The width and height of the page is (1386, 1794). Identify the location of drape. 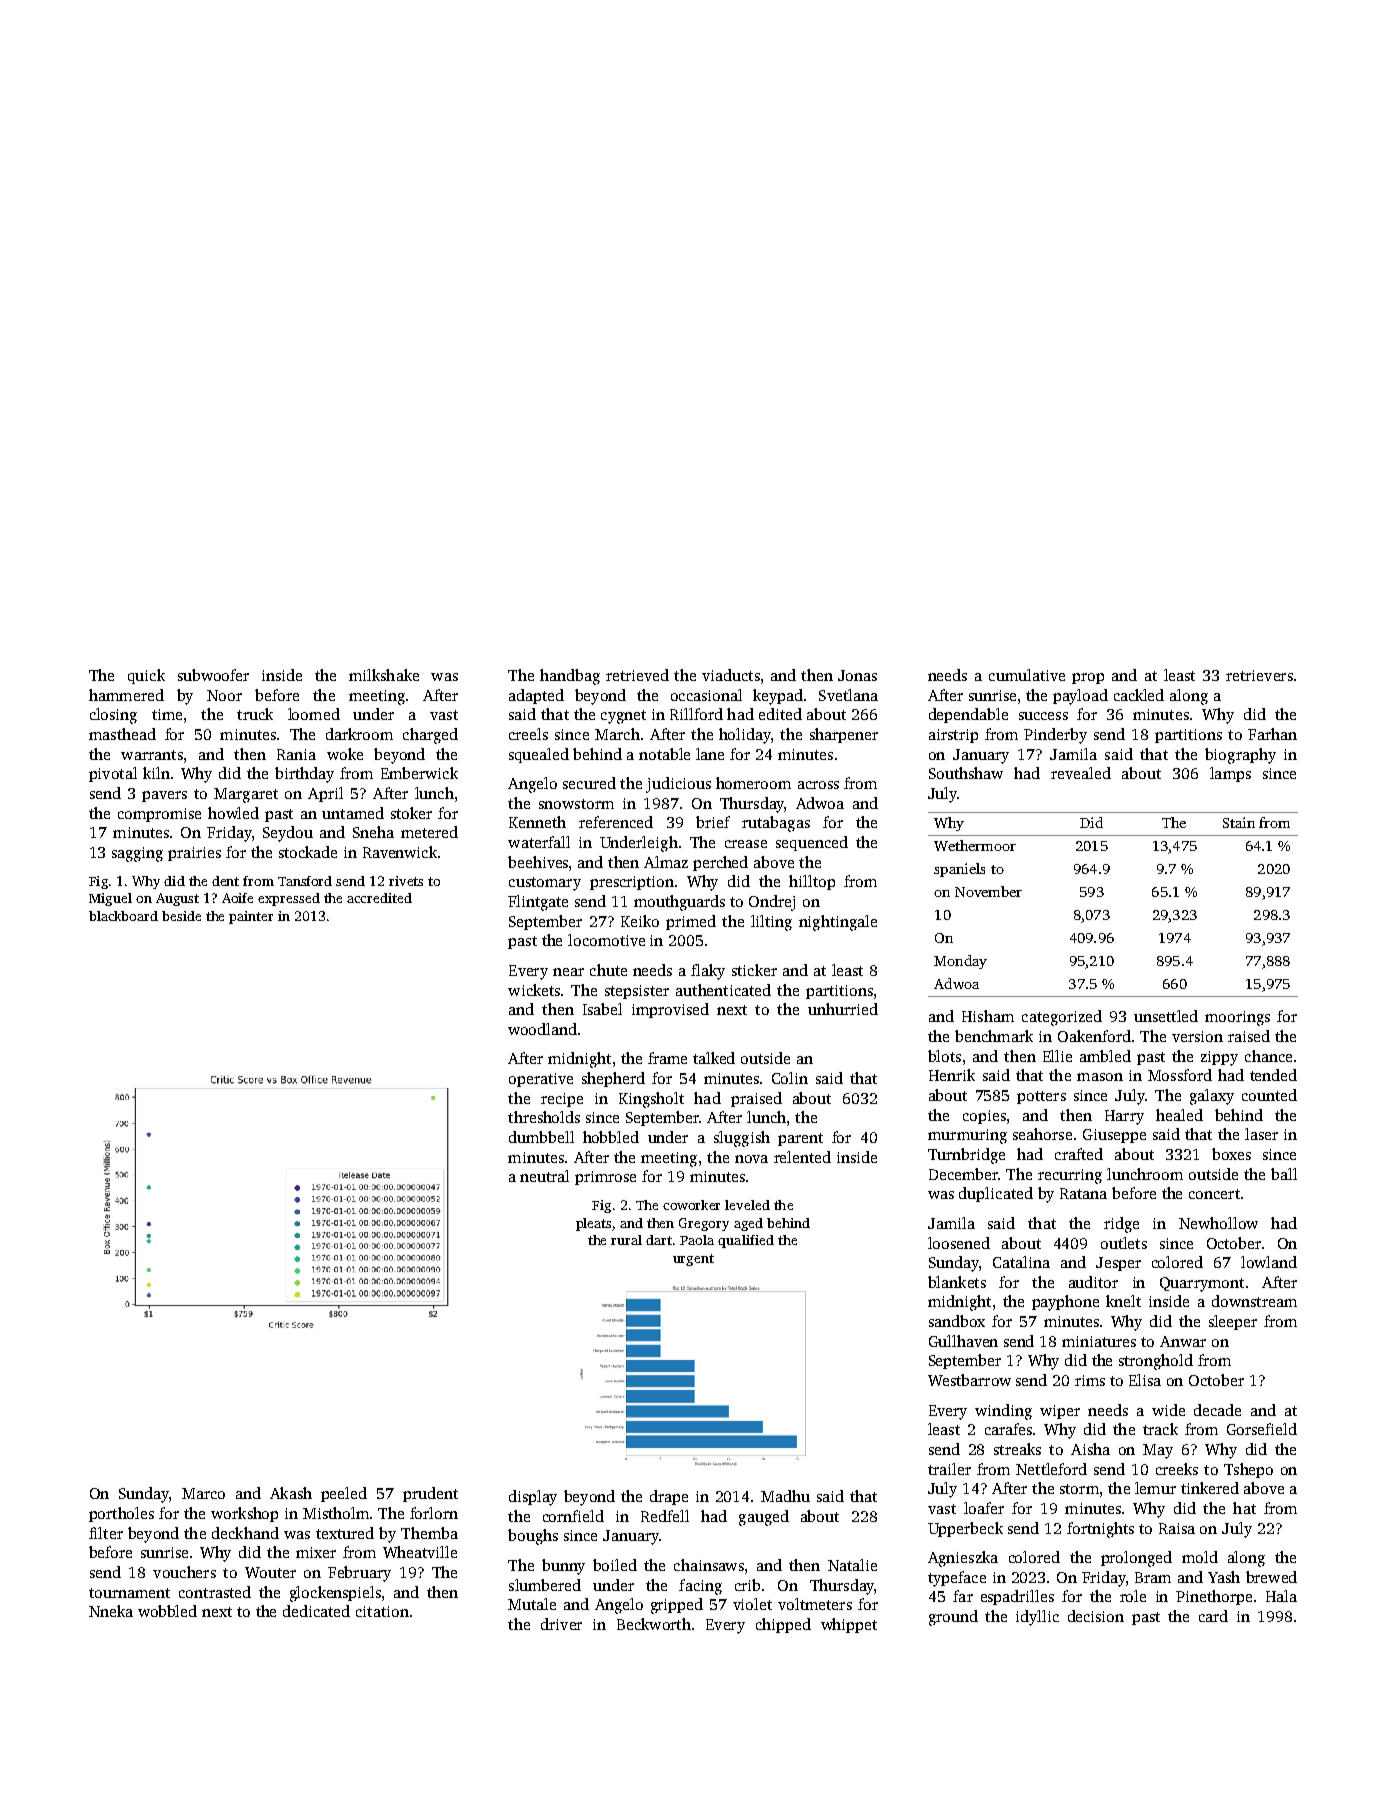
(669, 1497).
